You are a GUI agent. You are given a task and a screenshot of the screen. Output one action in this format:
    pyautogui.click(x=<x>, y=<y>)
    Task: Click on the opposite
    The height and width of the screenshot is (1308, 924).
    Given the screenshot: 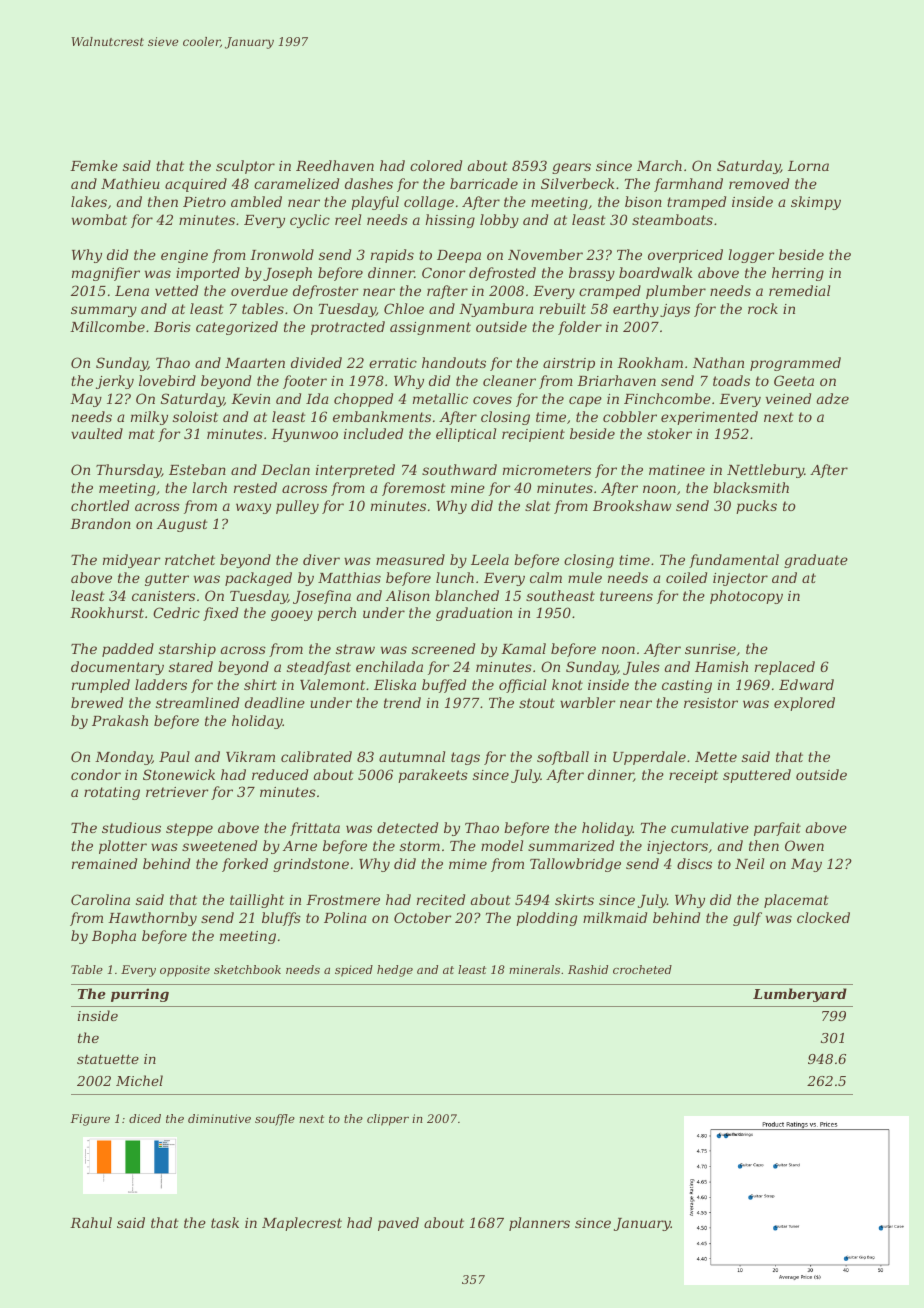 What is the action you would take?
    pyautogui.click(x=185, y=971)
